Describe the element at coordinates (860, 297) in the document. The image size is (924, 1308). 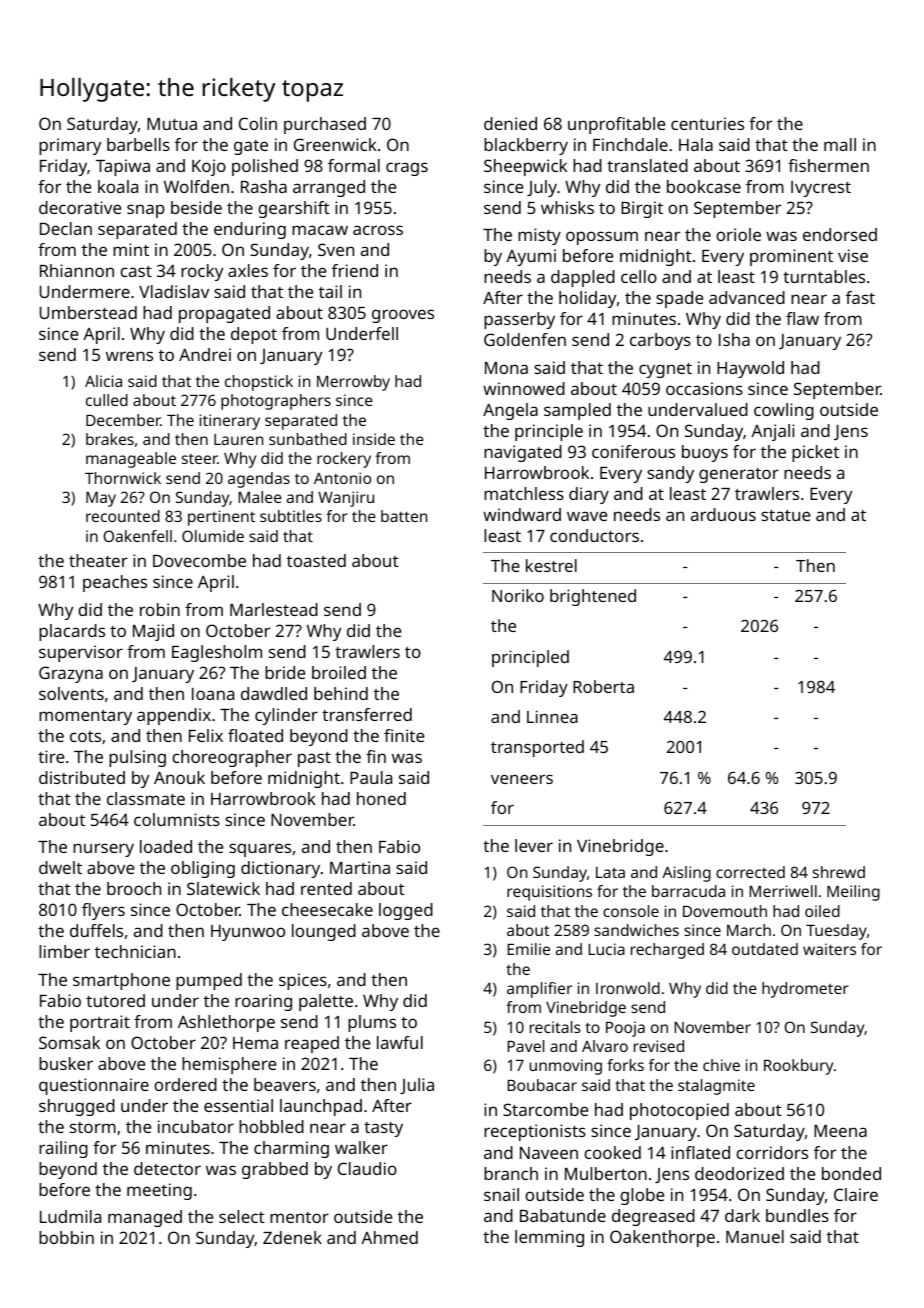
I see `fast` at that location.
